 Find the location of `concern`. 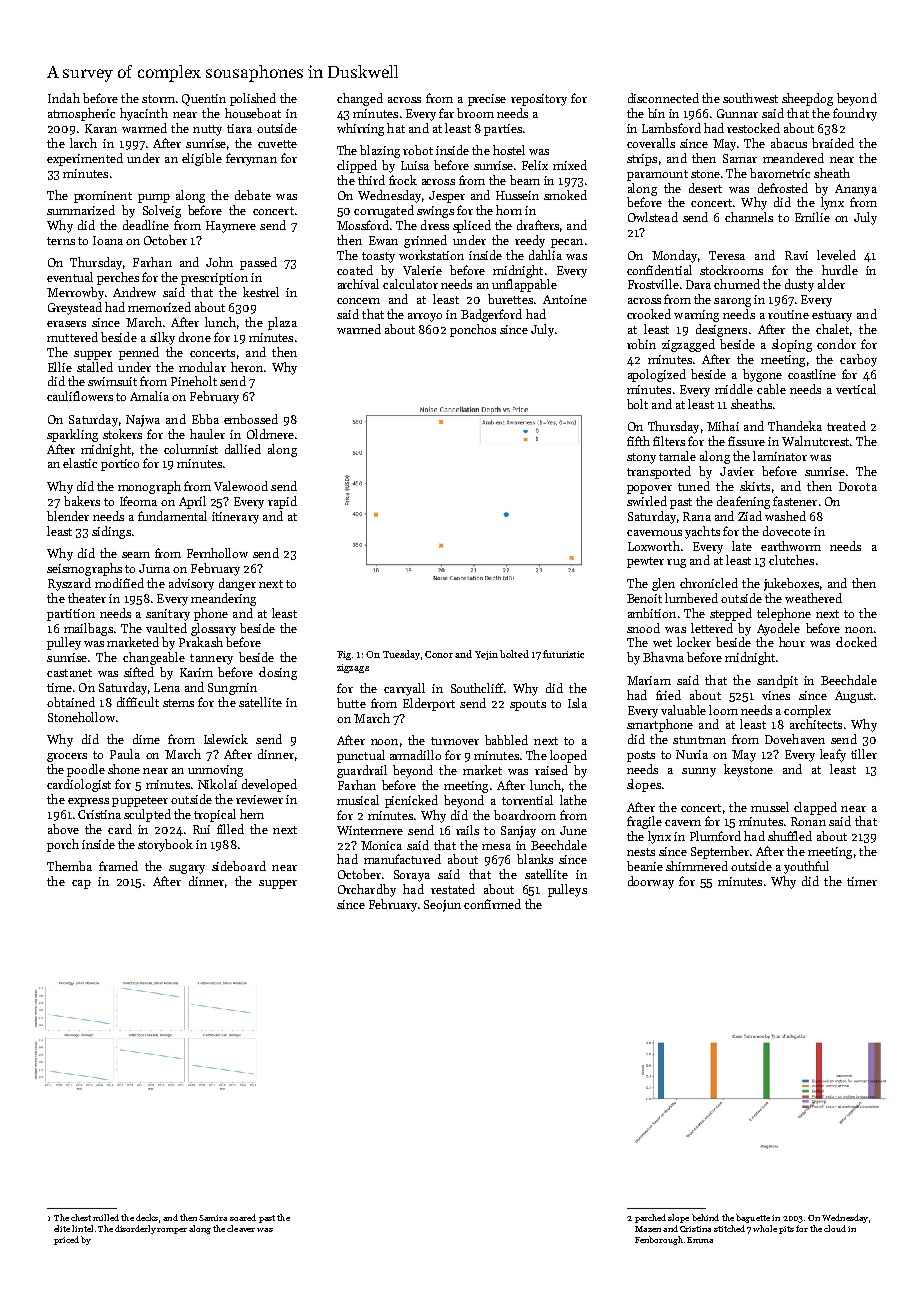

concern is located at coordinates (358, 301).
